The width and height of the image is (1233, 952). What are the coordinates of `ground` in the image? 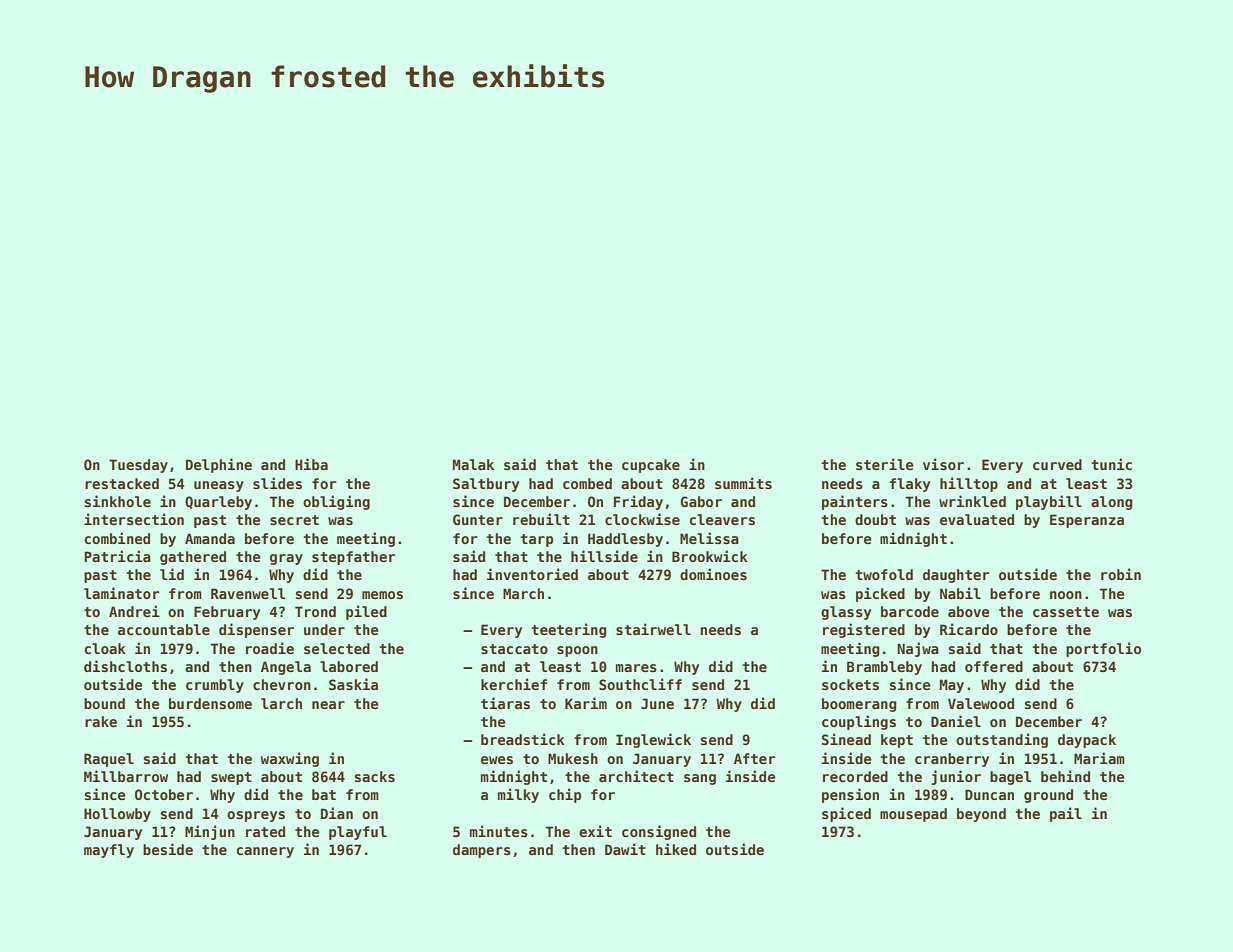 It's located at (1048, 796).
